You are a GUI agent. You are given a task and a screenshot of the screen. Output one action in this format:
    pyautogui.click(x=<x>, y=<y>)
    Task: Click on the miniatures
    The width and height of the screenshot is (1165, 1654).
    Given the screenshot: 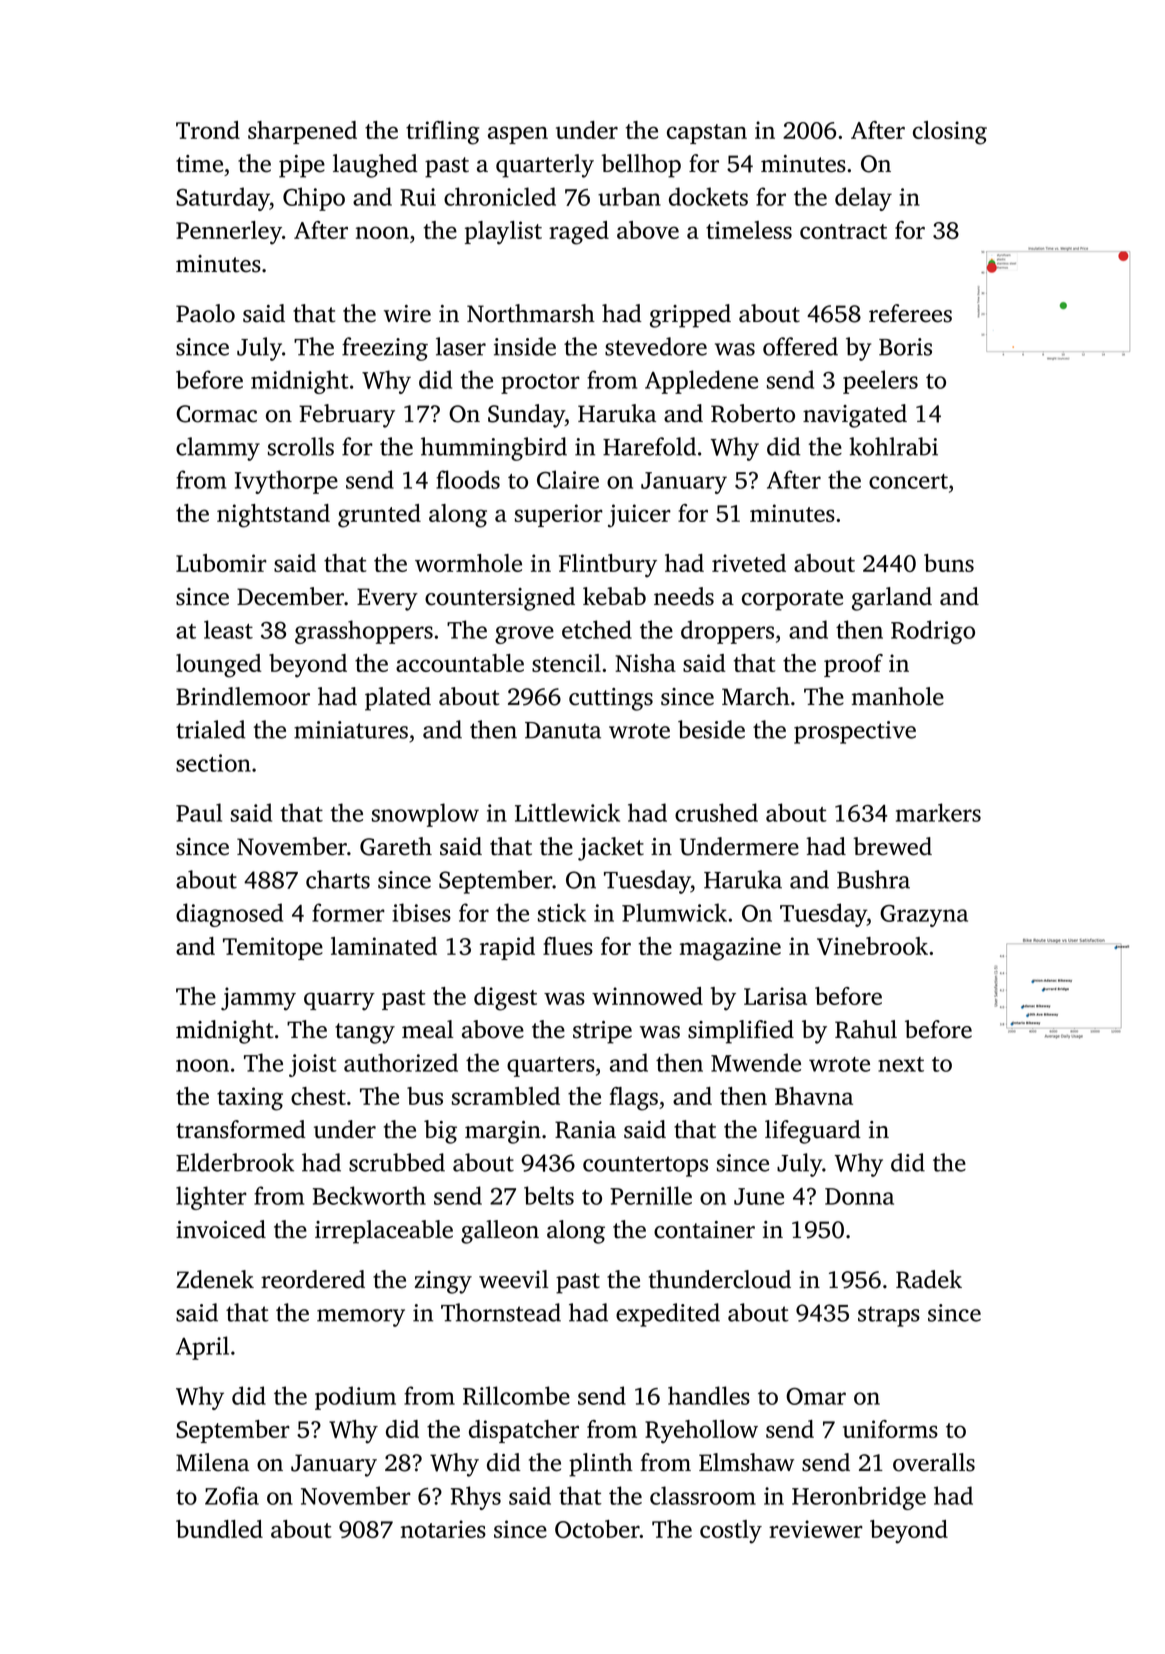 What is the action you would take?
    pyautogui.click(x=351, y=730)
